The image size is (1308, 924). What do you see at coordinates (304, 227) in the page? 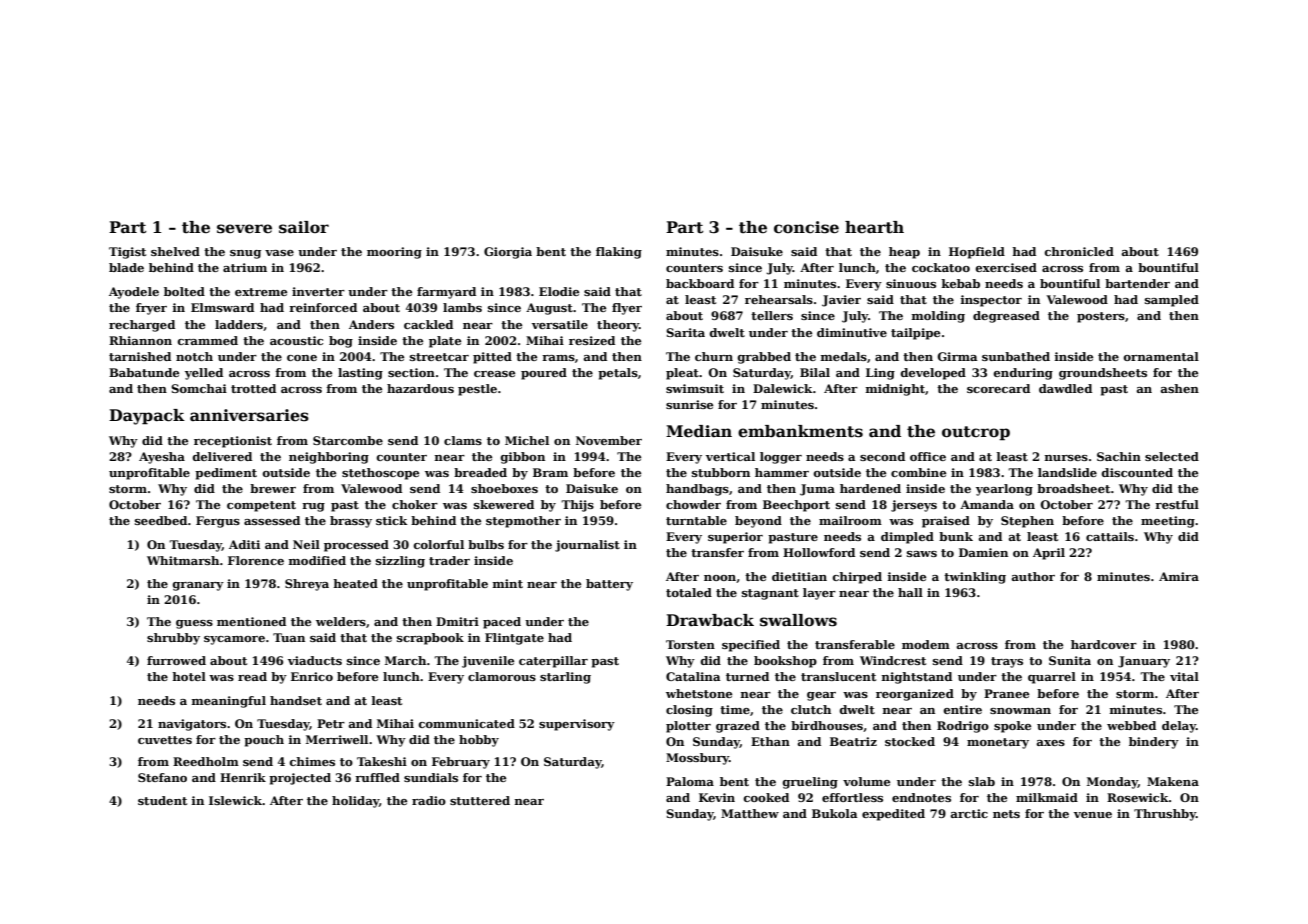
I see `sailor` at bounding box center [304, 227].
